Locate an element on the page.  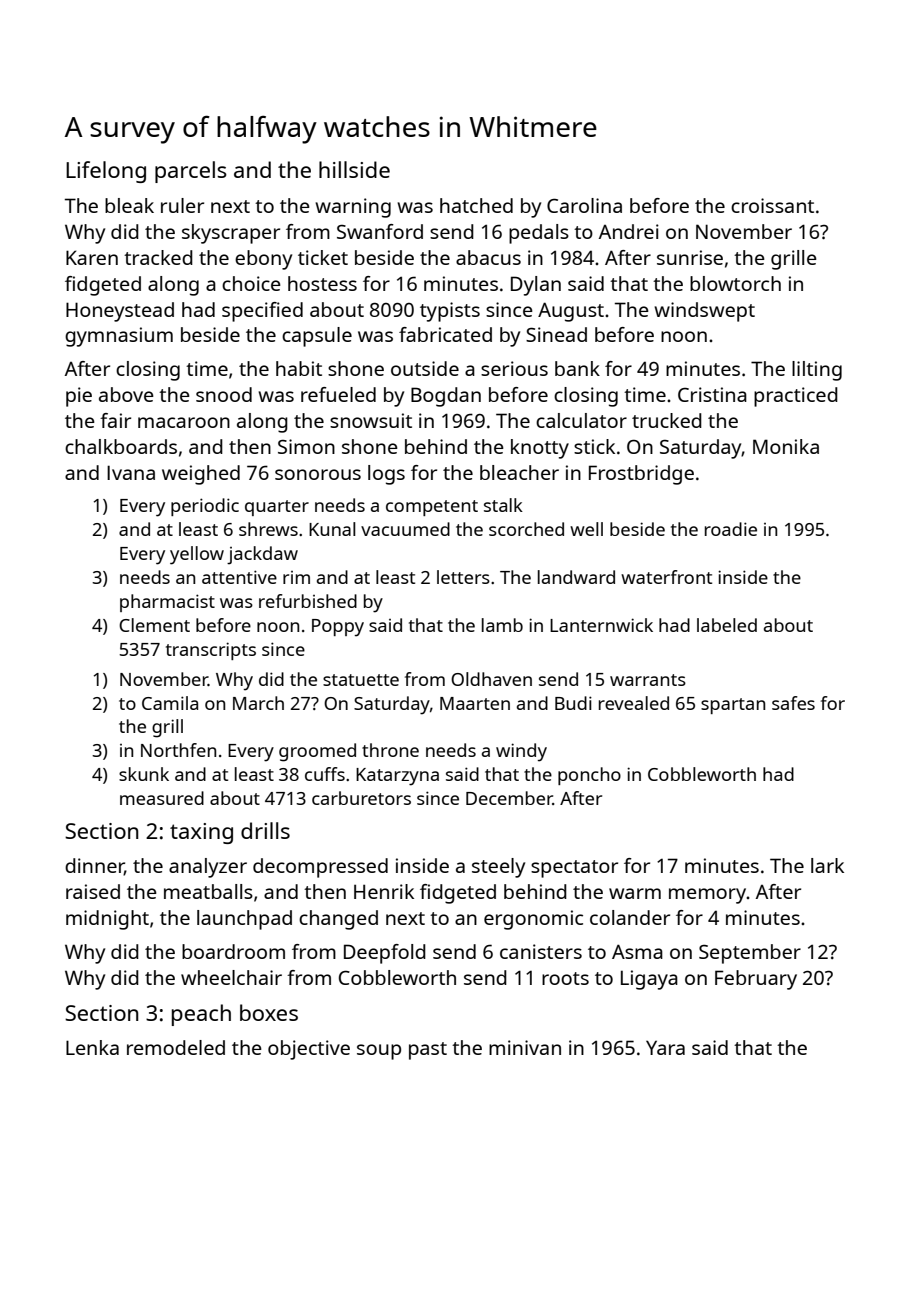
gymnasium is located at coordinates (119, 337).
